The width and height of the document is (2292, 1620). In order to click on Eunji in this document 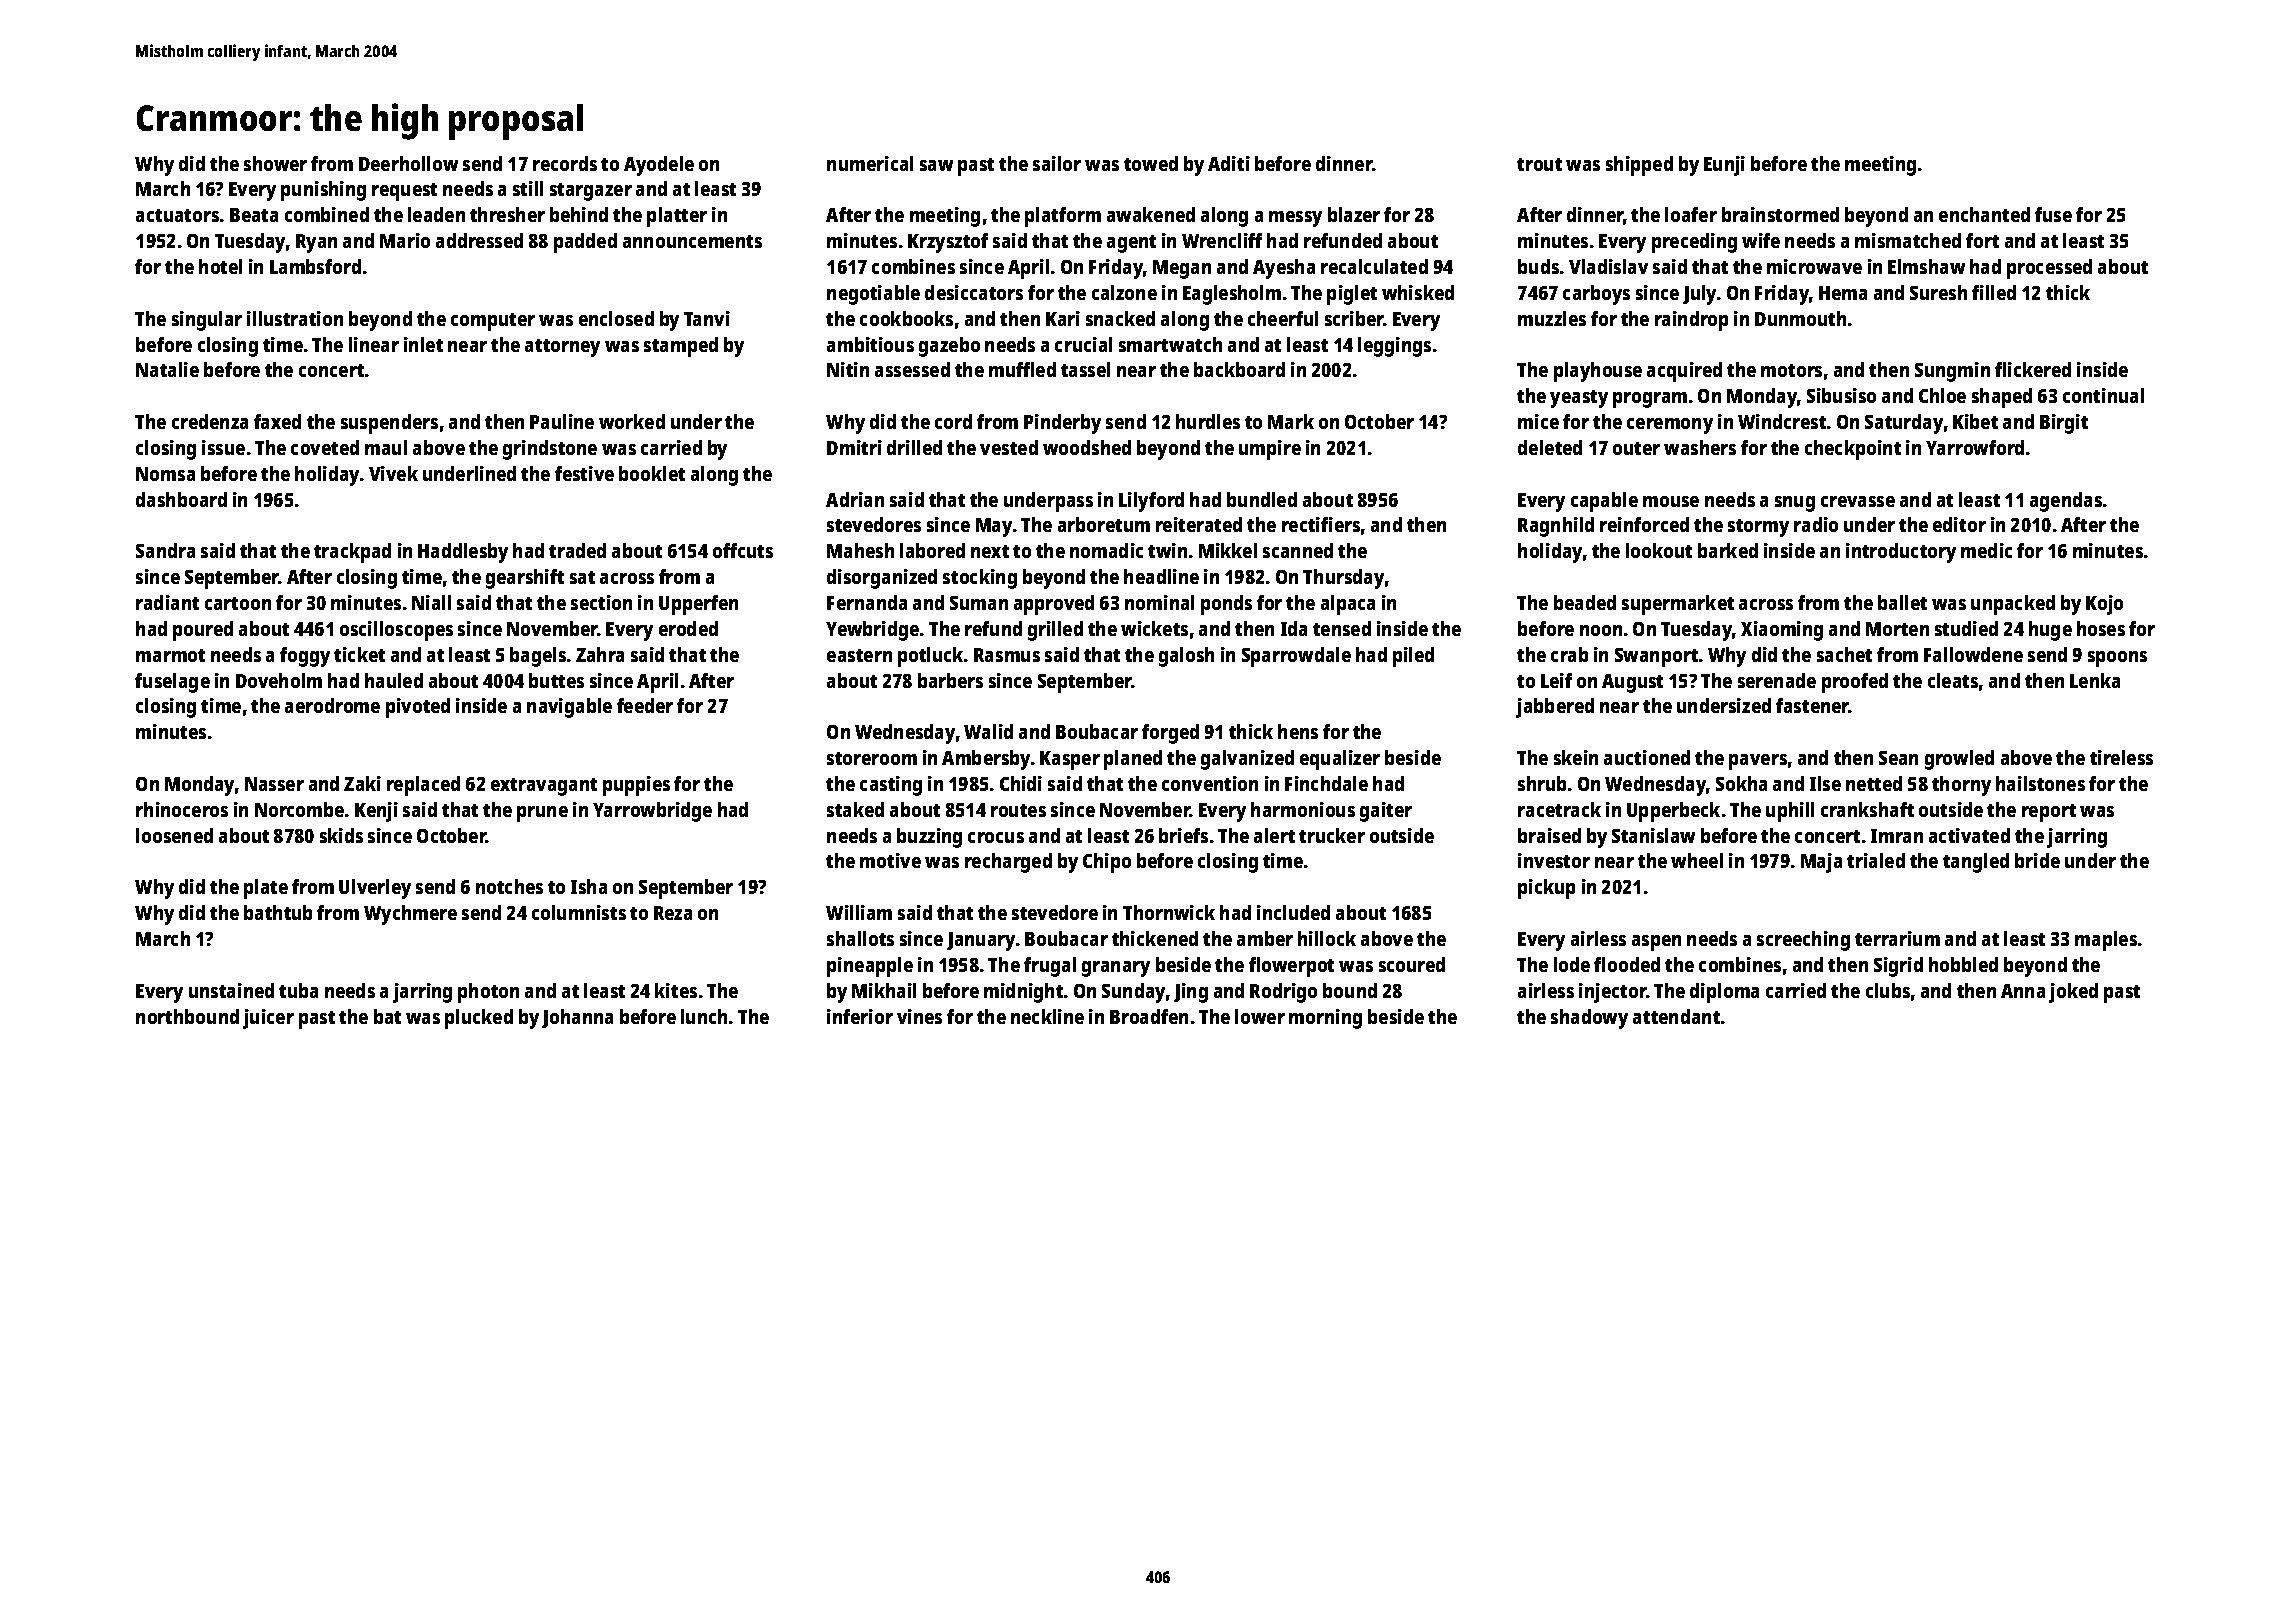, I will do `click(1724, 166)`.
